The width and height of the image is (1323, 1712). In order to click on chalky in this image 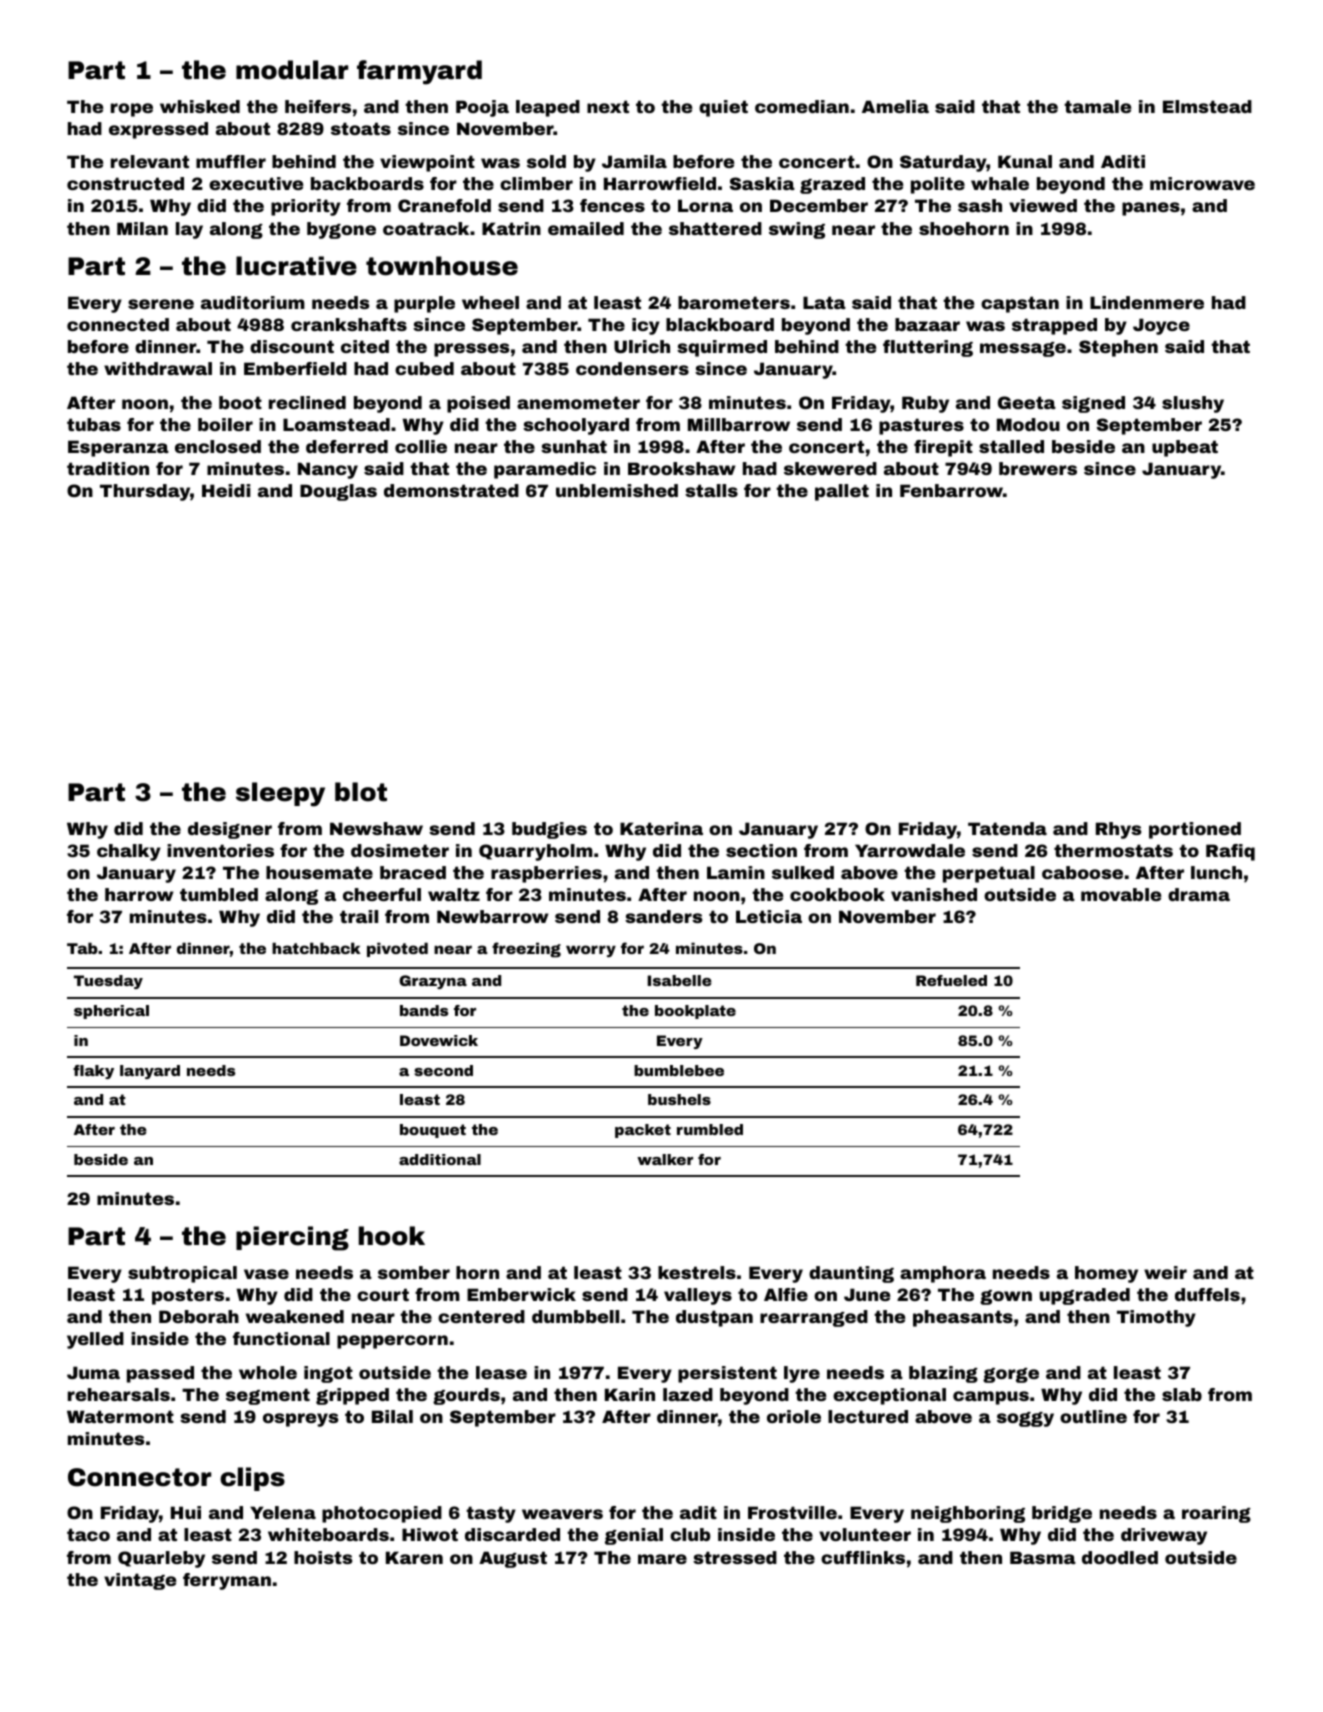, I will do `click(129, 852)`.
